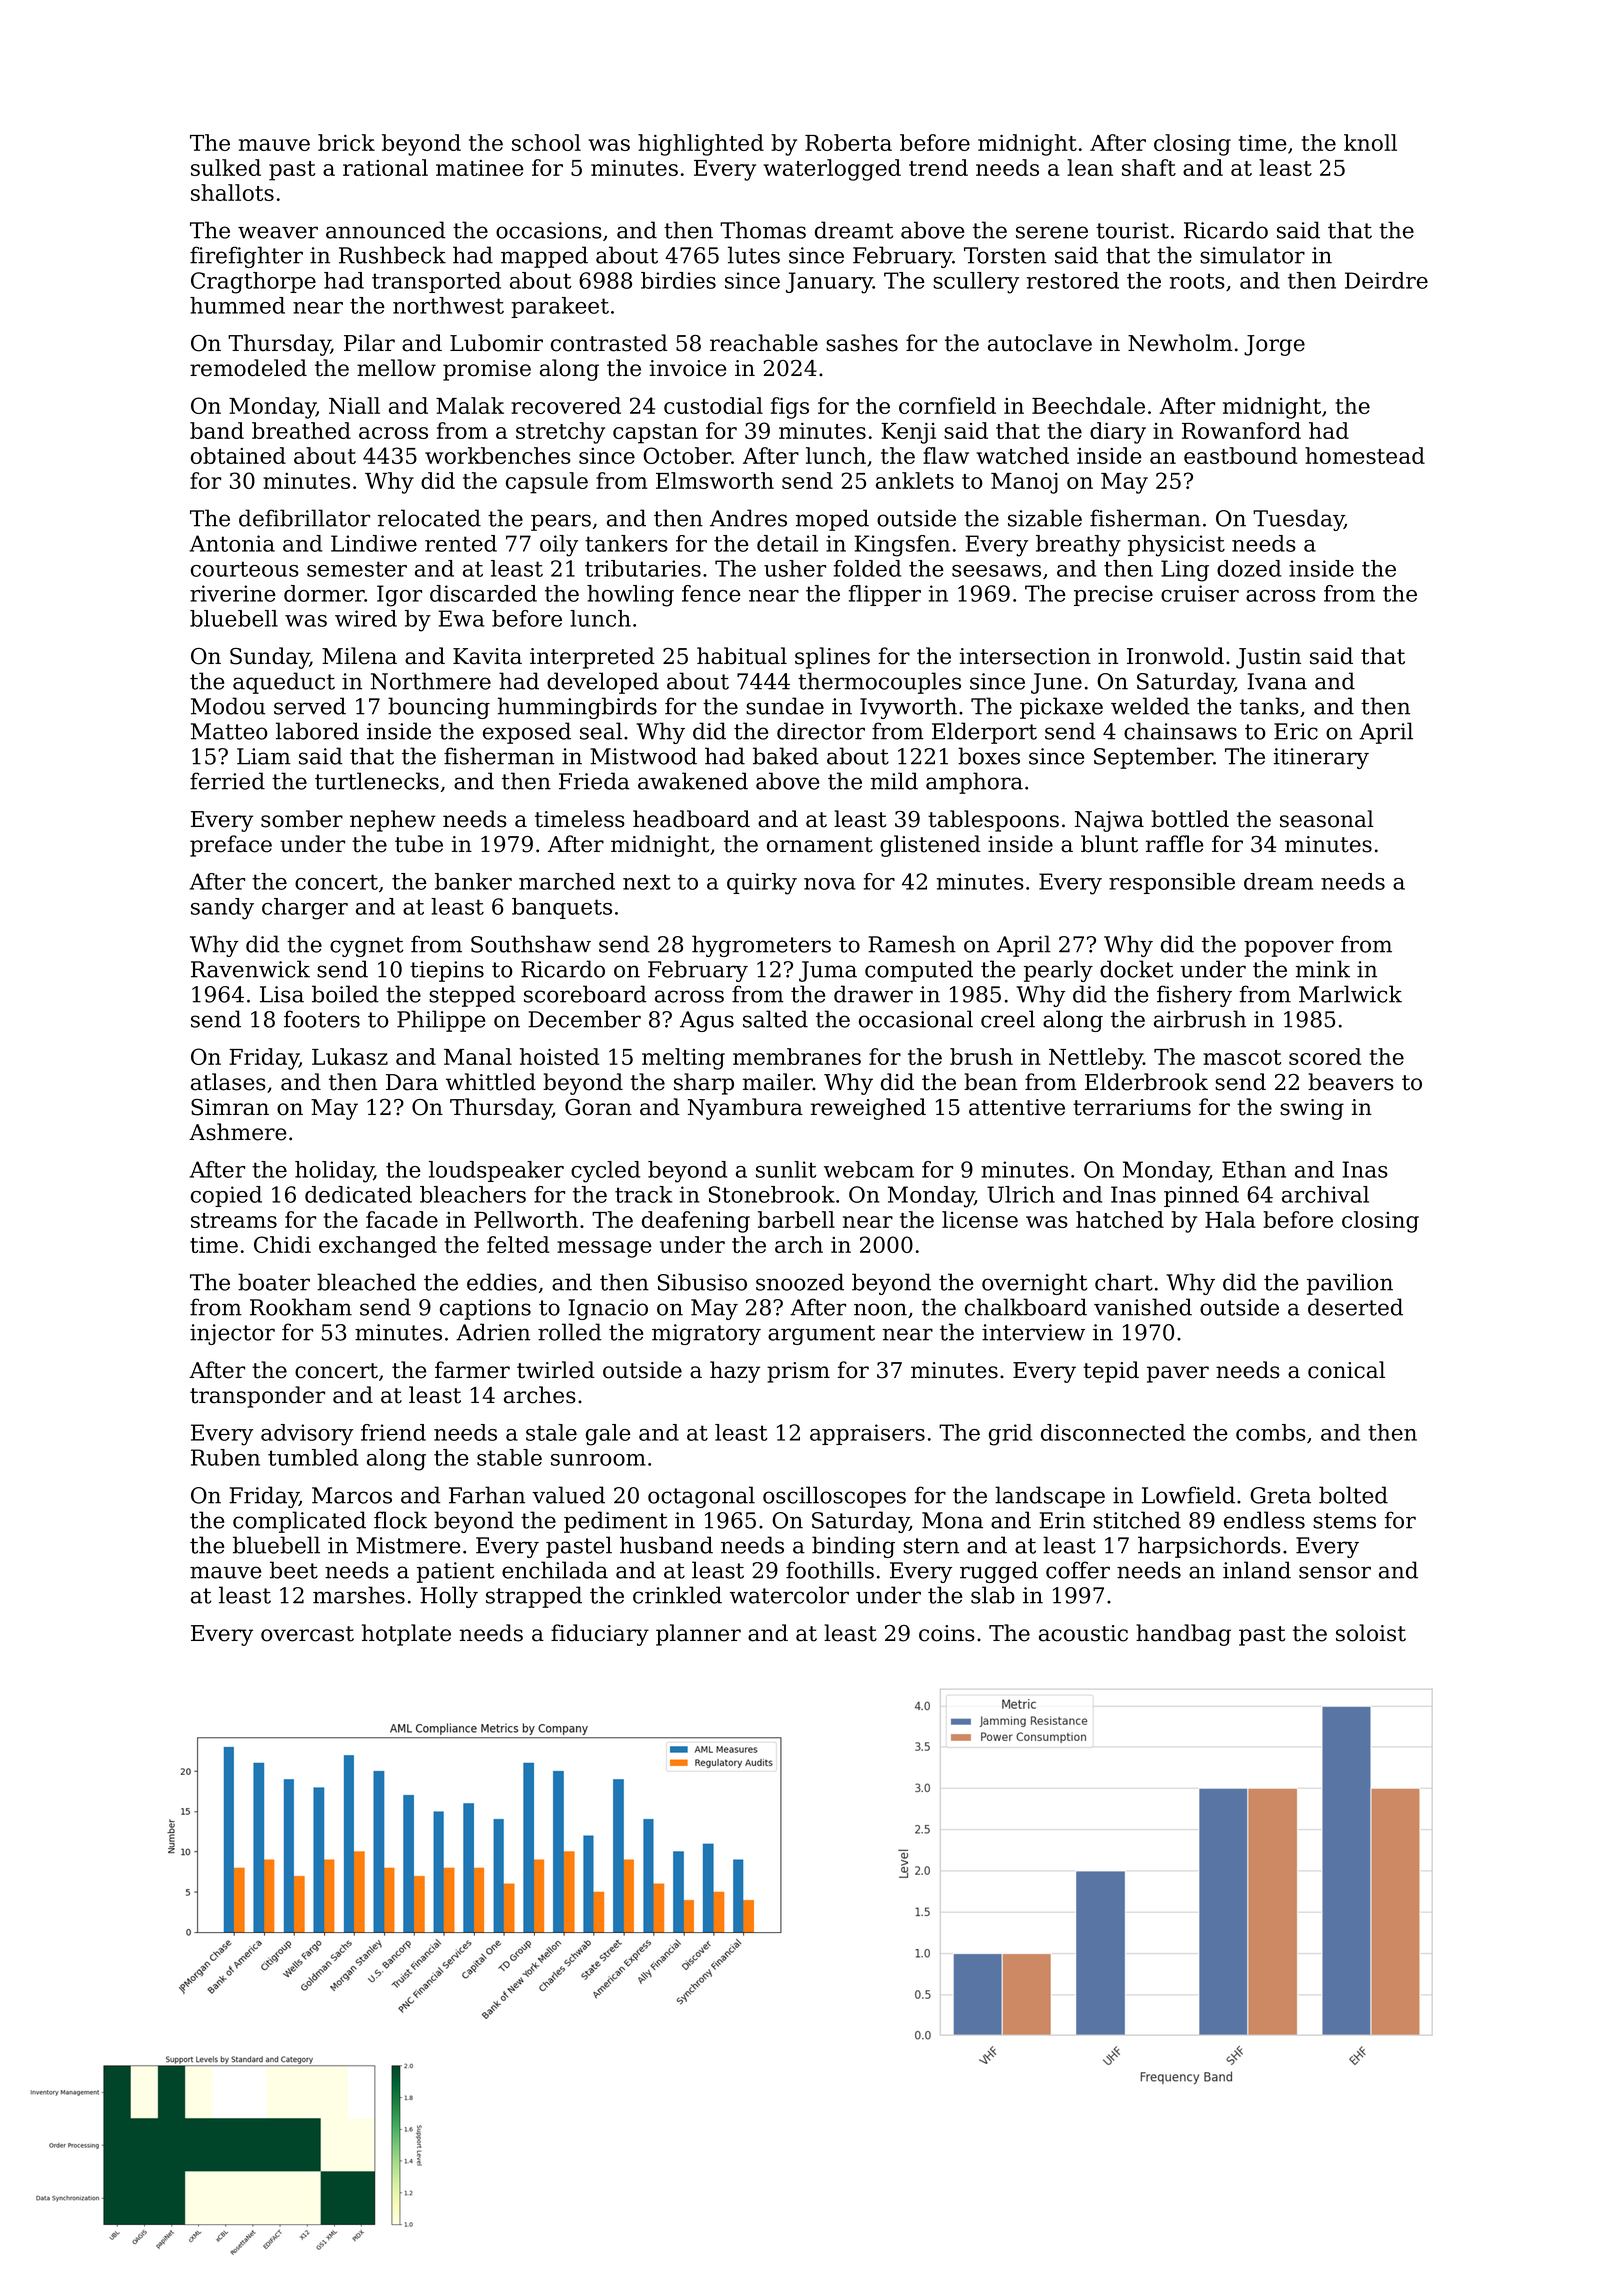 Image resolution: width=1620 pixels, height=2292 pixels. Describe the element at coordinates (385, 167) in the page. I see `rational` at that location.
